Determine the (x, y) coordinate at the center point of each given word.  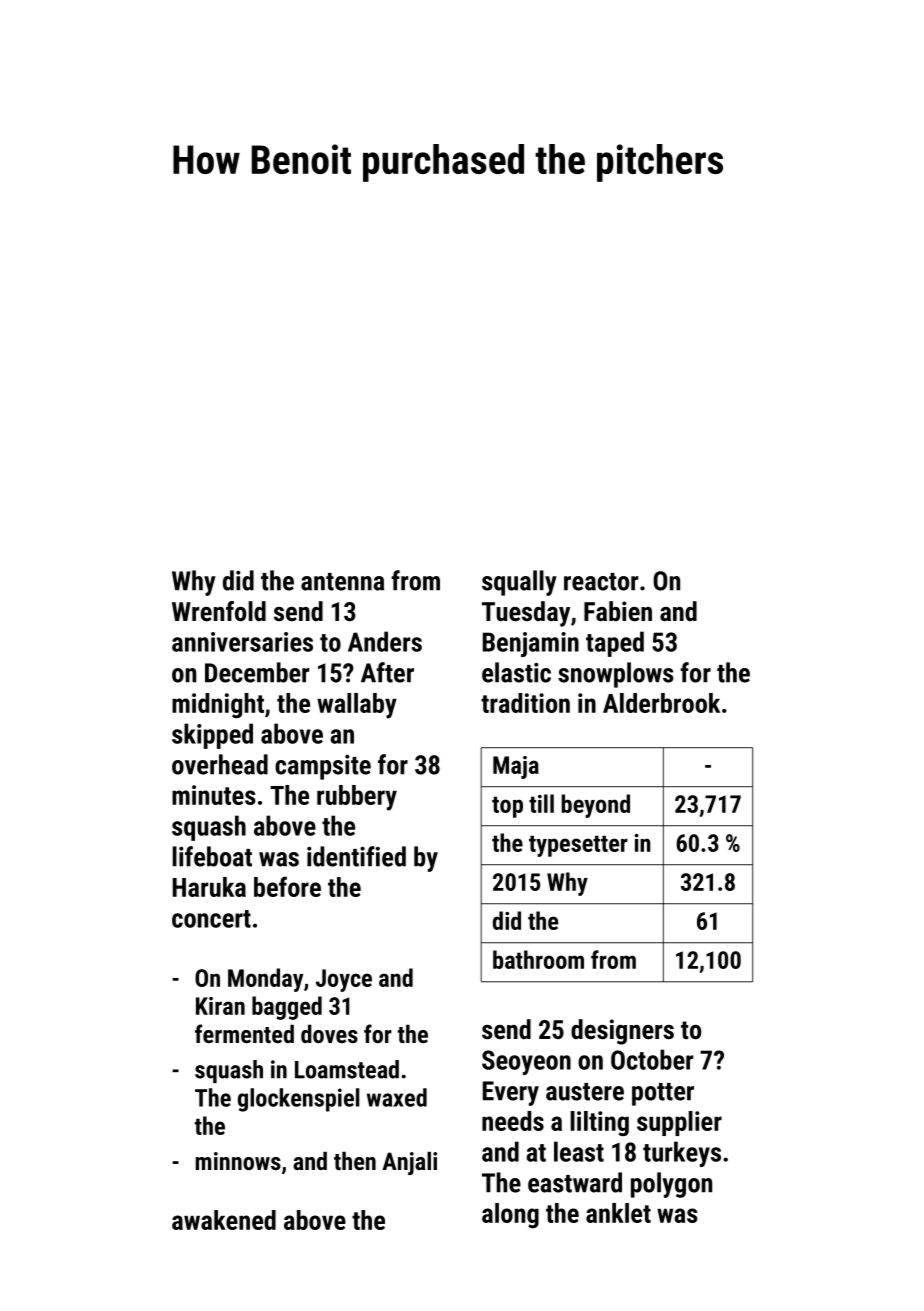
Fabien (618, 611)
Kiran (220, 1006)
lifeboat (212, 856)
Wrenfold (219, 611)
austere (585, 1092)
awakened (224, 1220)
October (652, 1059)
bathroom (538, 959)
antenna (342, 582)
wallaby (357, 706)
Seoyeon (526, 1062)
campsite (323, 767)
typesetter (578, 846)
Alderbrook (661, 703)
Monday (265, 980)
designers (622, 1032)
